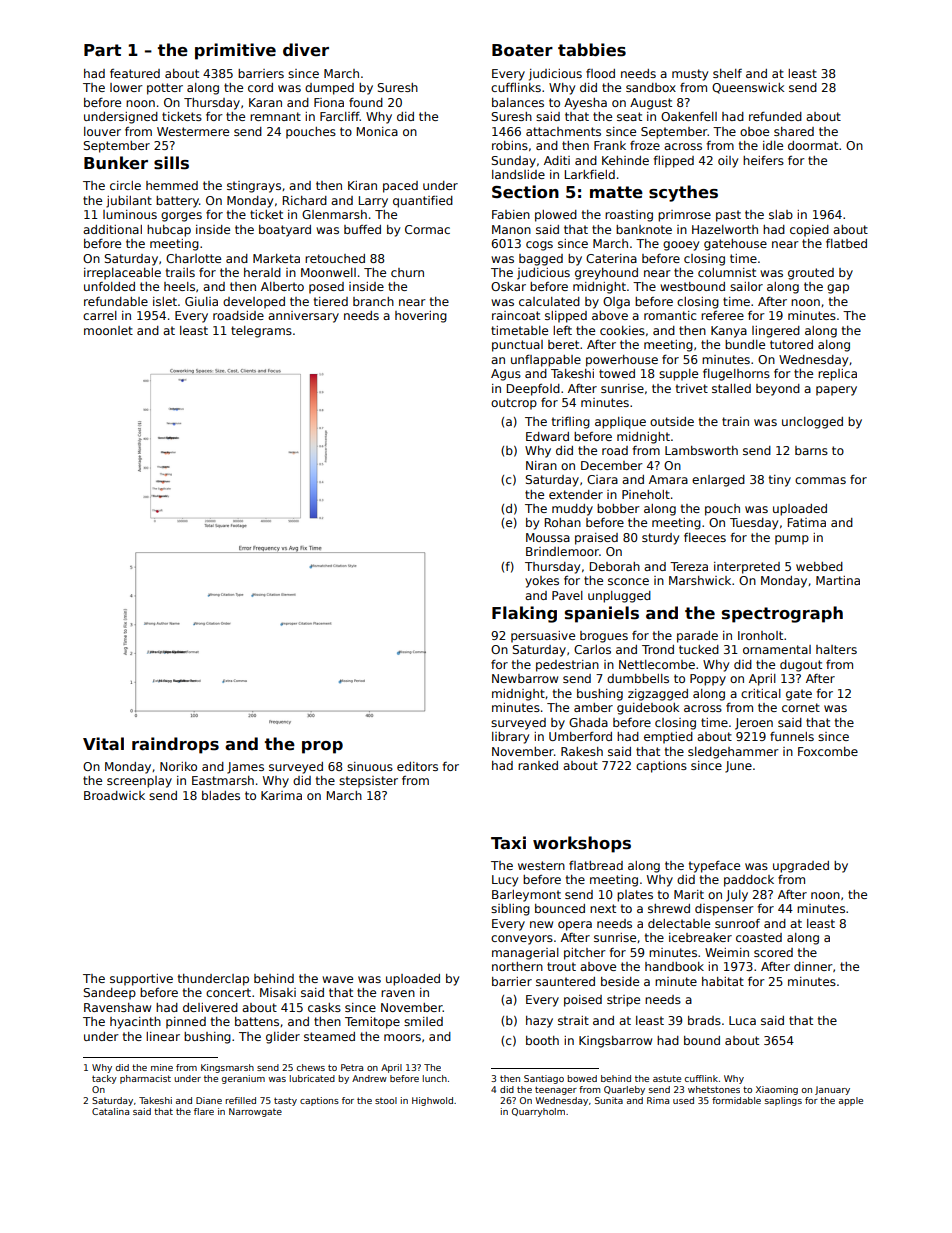  What do you see at coordinates (103, 744) in the page?
I see `Vital` at bounding box center [103, 744].
